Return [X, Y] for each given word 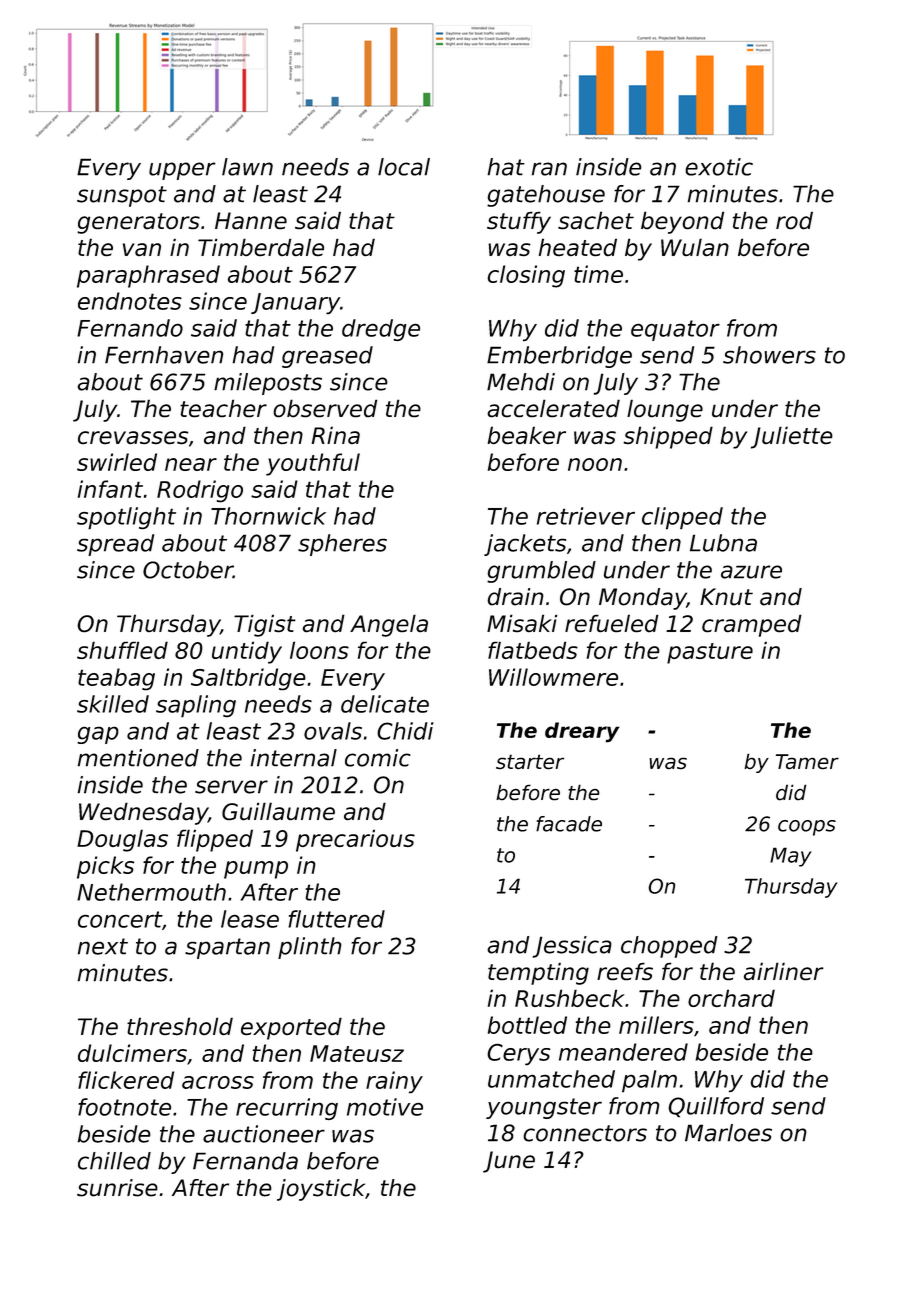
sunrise [117, 1188]
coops [807, 828]
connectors [585, 1133]
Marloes [728, 1133]
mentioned [138, 758]
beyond [682, 222]
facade [569, 824]
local [404, 167]
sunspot [122, 196]
